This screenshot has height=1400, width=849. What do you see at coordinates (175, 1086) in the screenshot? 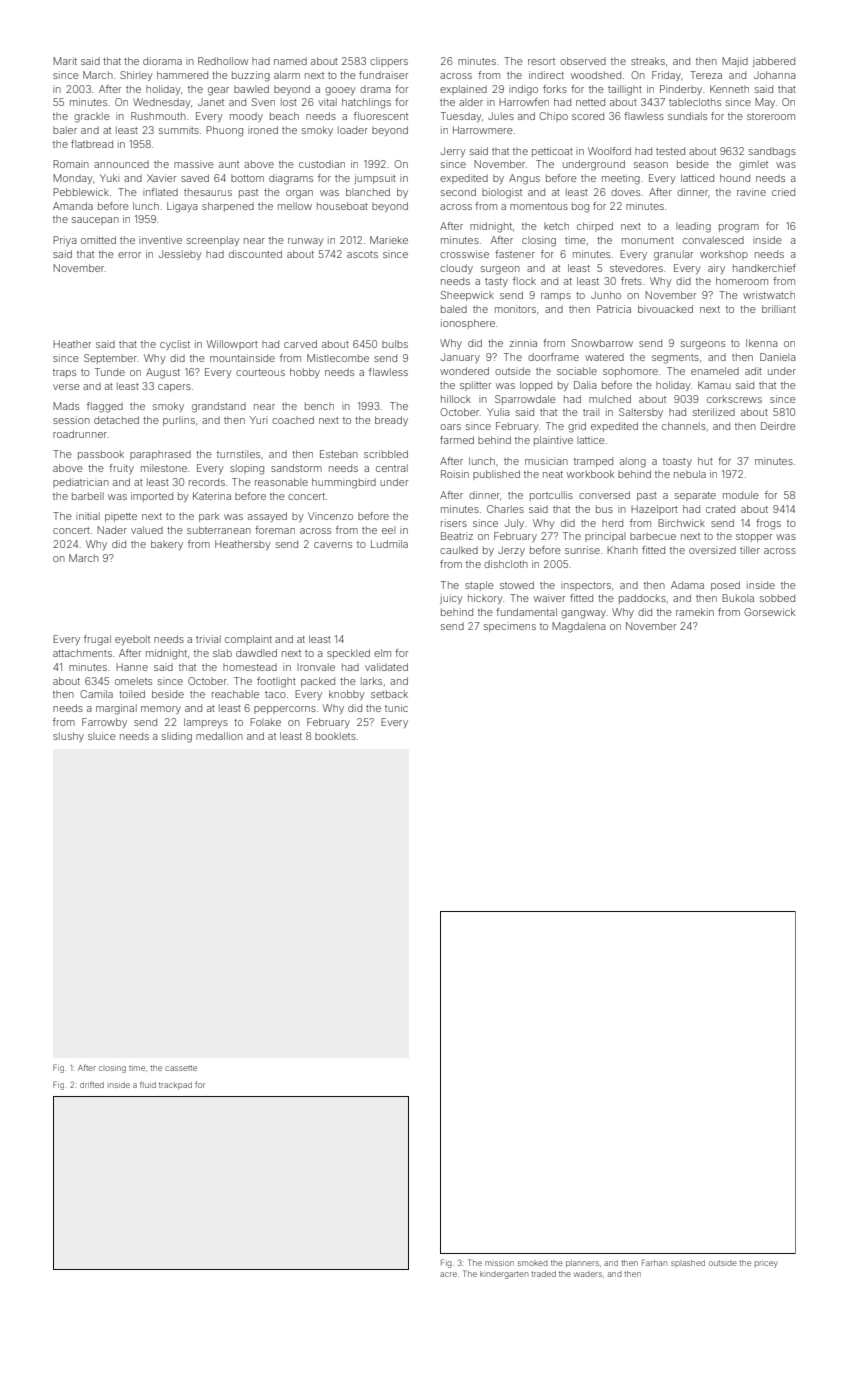
I see `trackpad` at bounding box center [175, 1086].
